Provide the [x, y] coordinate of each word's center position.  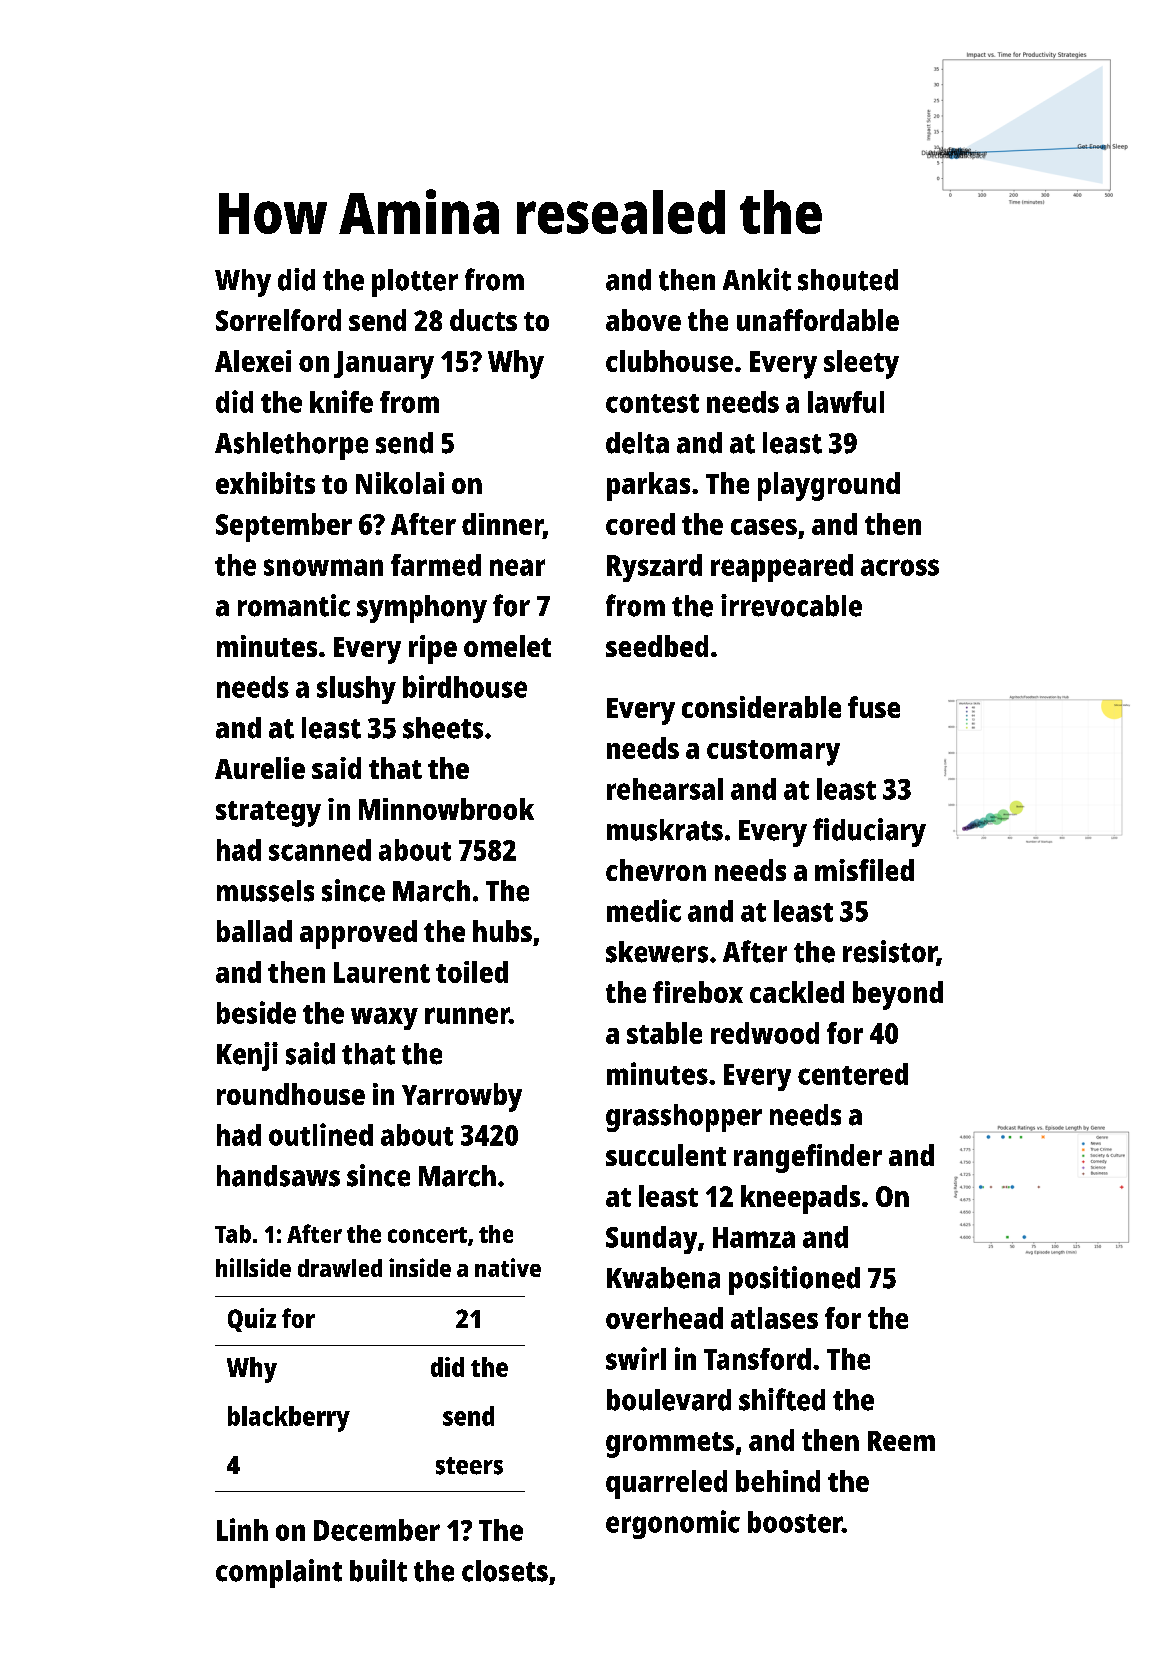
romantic [294, 605]
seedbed [657, 646]
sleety [861, 364]
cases [764, 527]
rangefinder [808, 1158]
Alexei [253, 361]
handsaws [278, 1176]
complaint [279, 1573]
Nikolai [400, 483]
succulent [666, 1155]
